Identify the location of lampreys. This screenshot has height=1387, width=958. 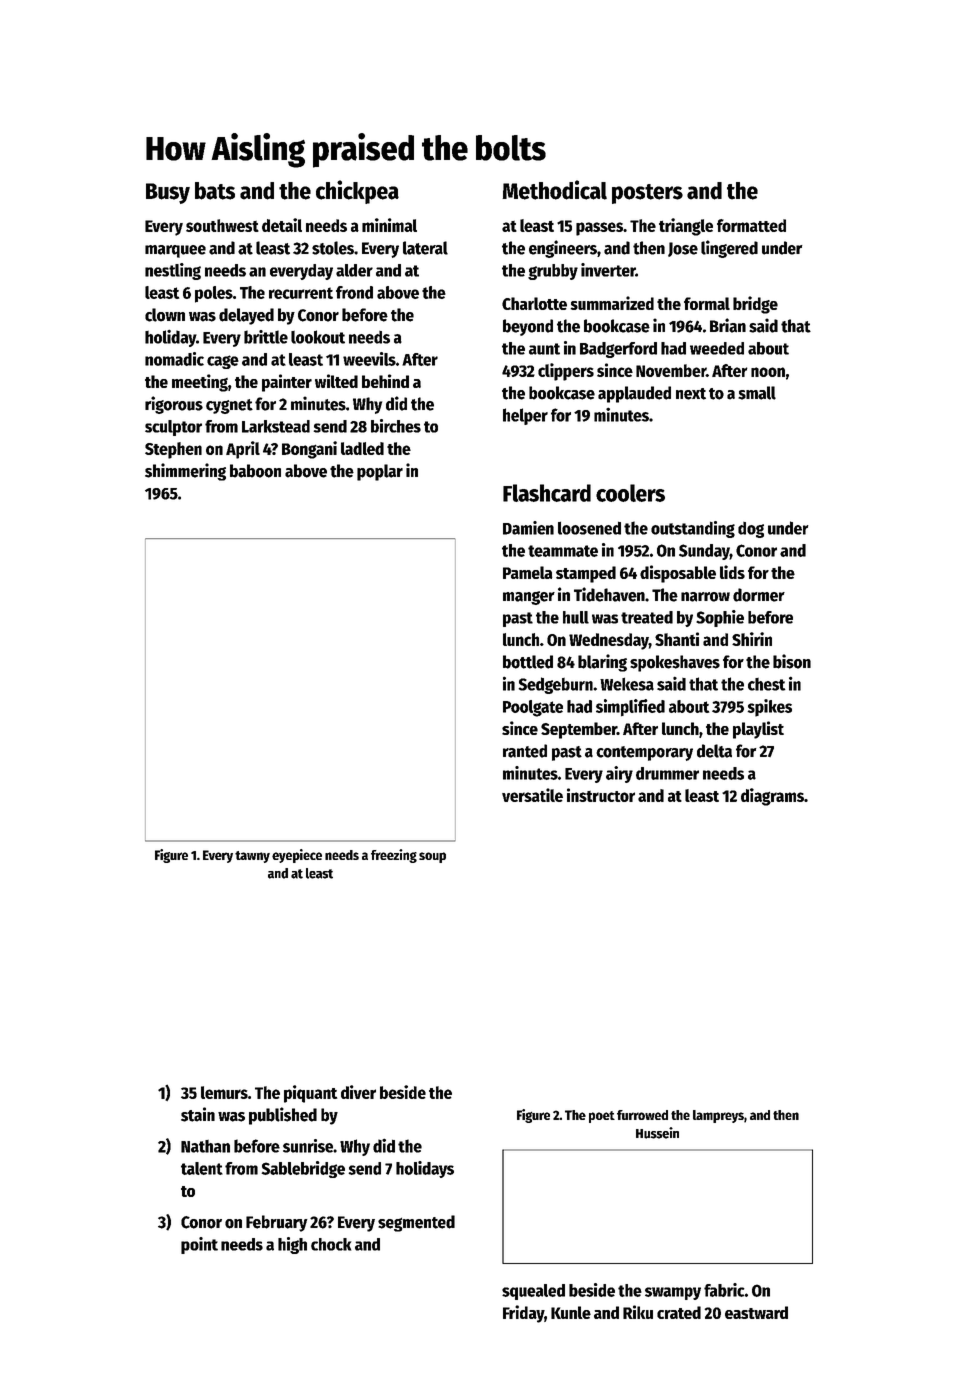
(718, 1116).
